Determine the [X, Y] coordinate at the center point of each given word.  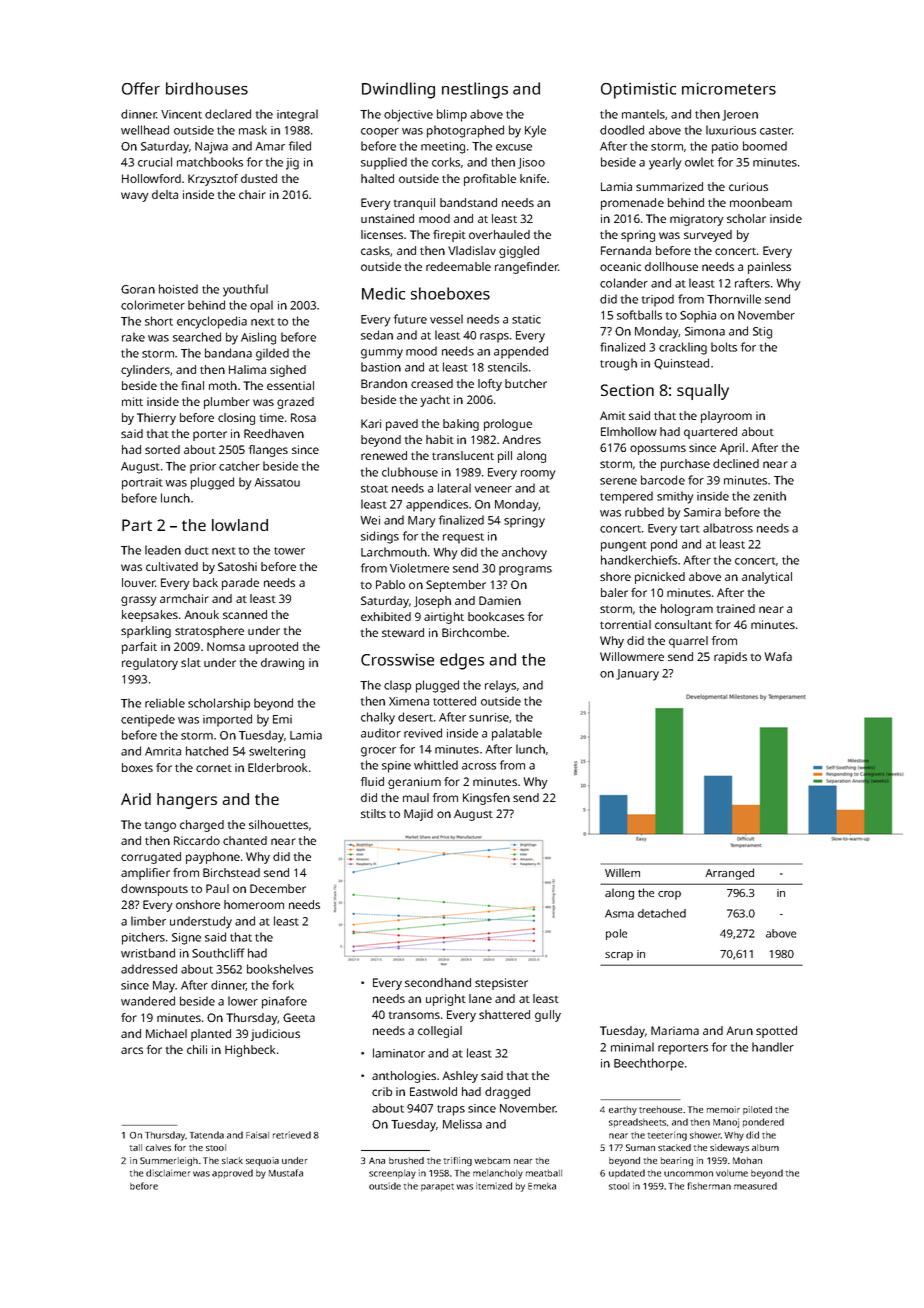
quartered [710, 433]
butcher [526, 383]
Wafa [778, 656]
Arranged [729, 874]
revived [423, 733]
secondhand [438, 982]
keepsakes [150, 616]
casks [375, 250]
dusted [259, 178]
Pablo [390, 584]
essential [290, 385]
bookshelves [280, 969]
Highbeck [250, 1051]
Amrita [163, 751]
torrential [625, 624]
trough [618, 364]
